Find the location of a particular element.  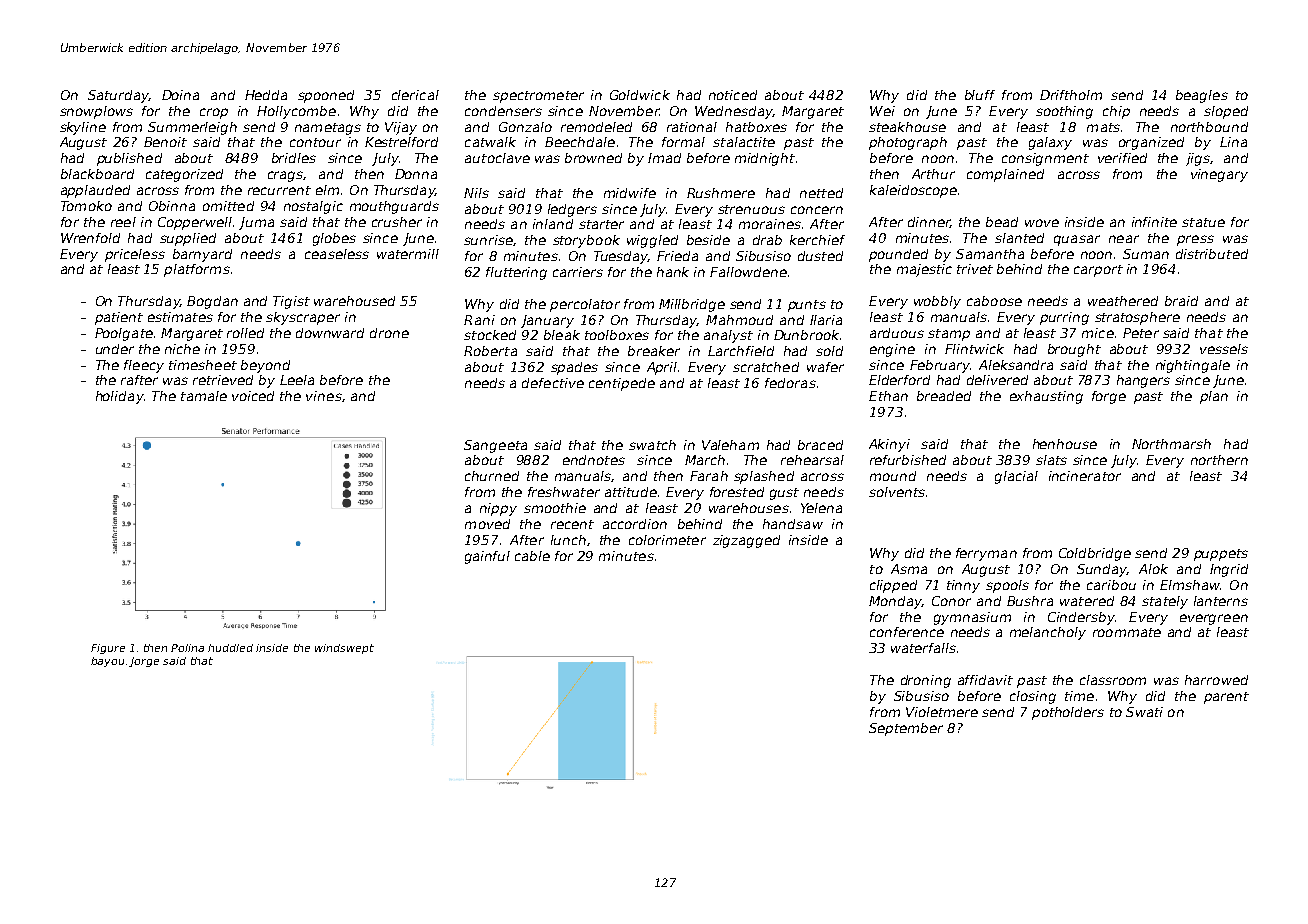

glacial is located at coordinates (1016, 477).
